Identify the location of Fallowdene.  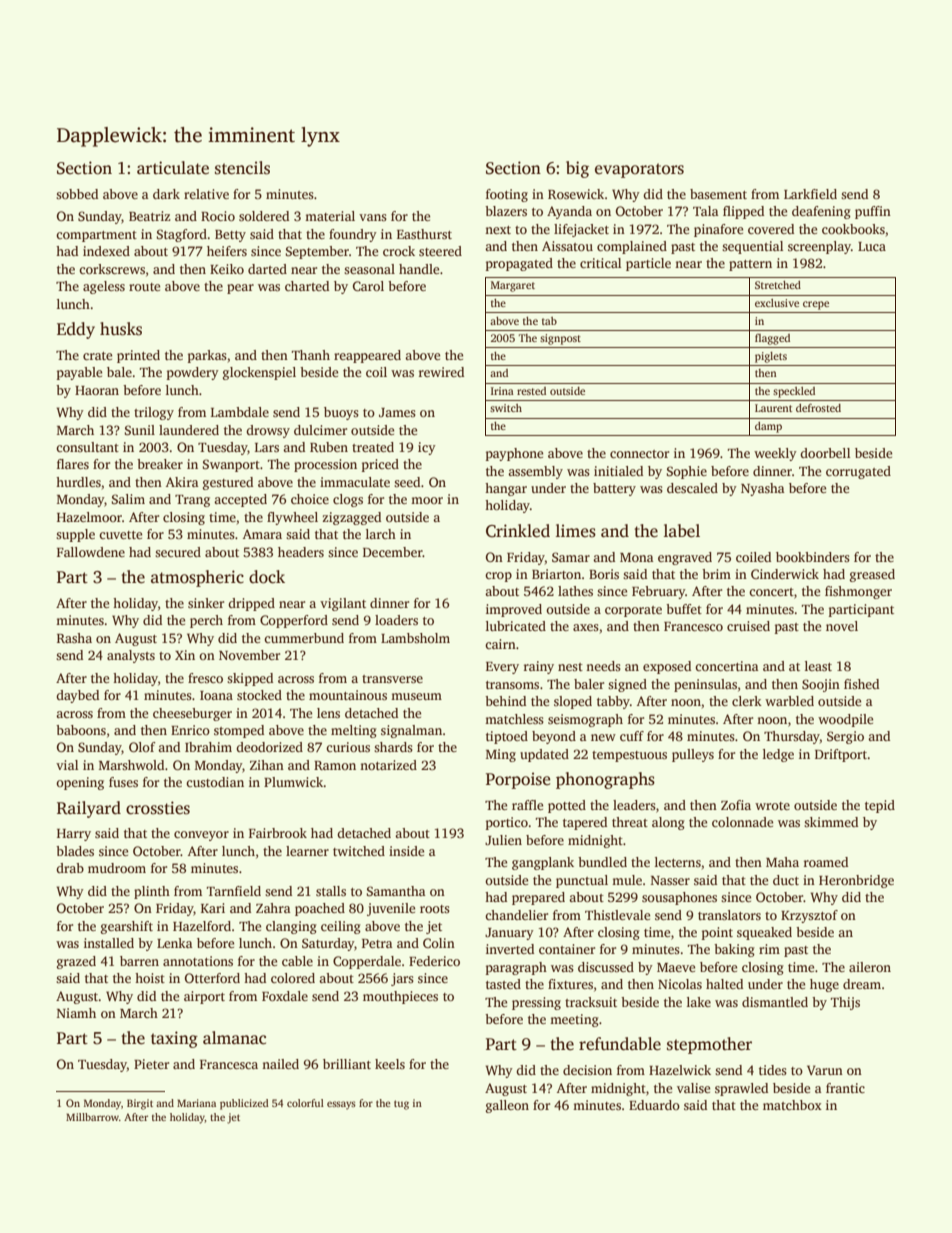
(91, 552).
